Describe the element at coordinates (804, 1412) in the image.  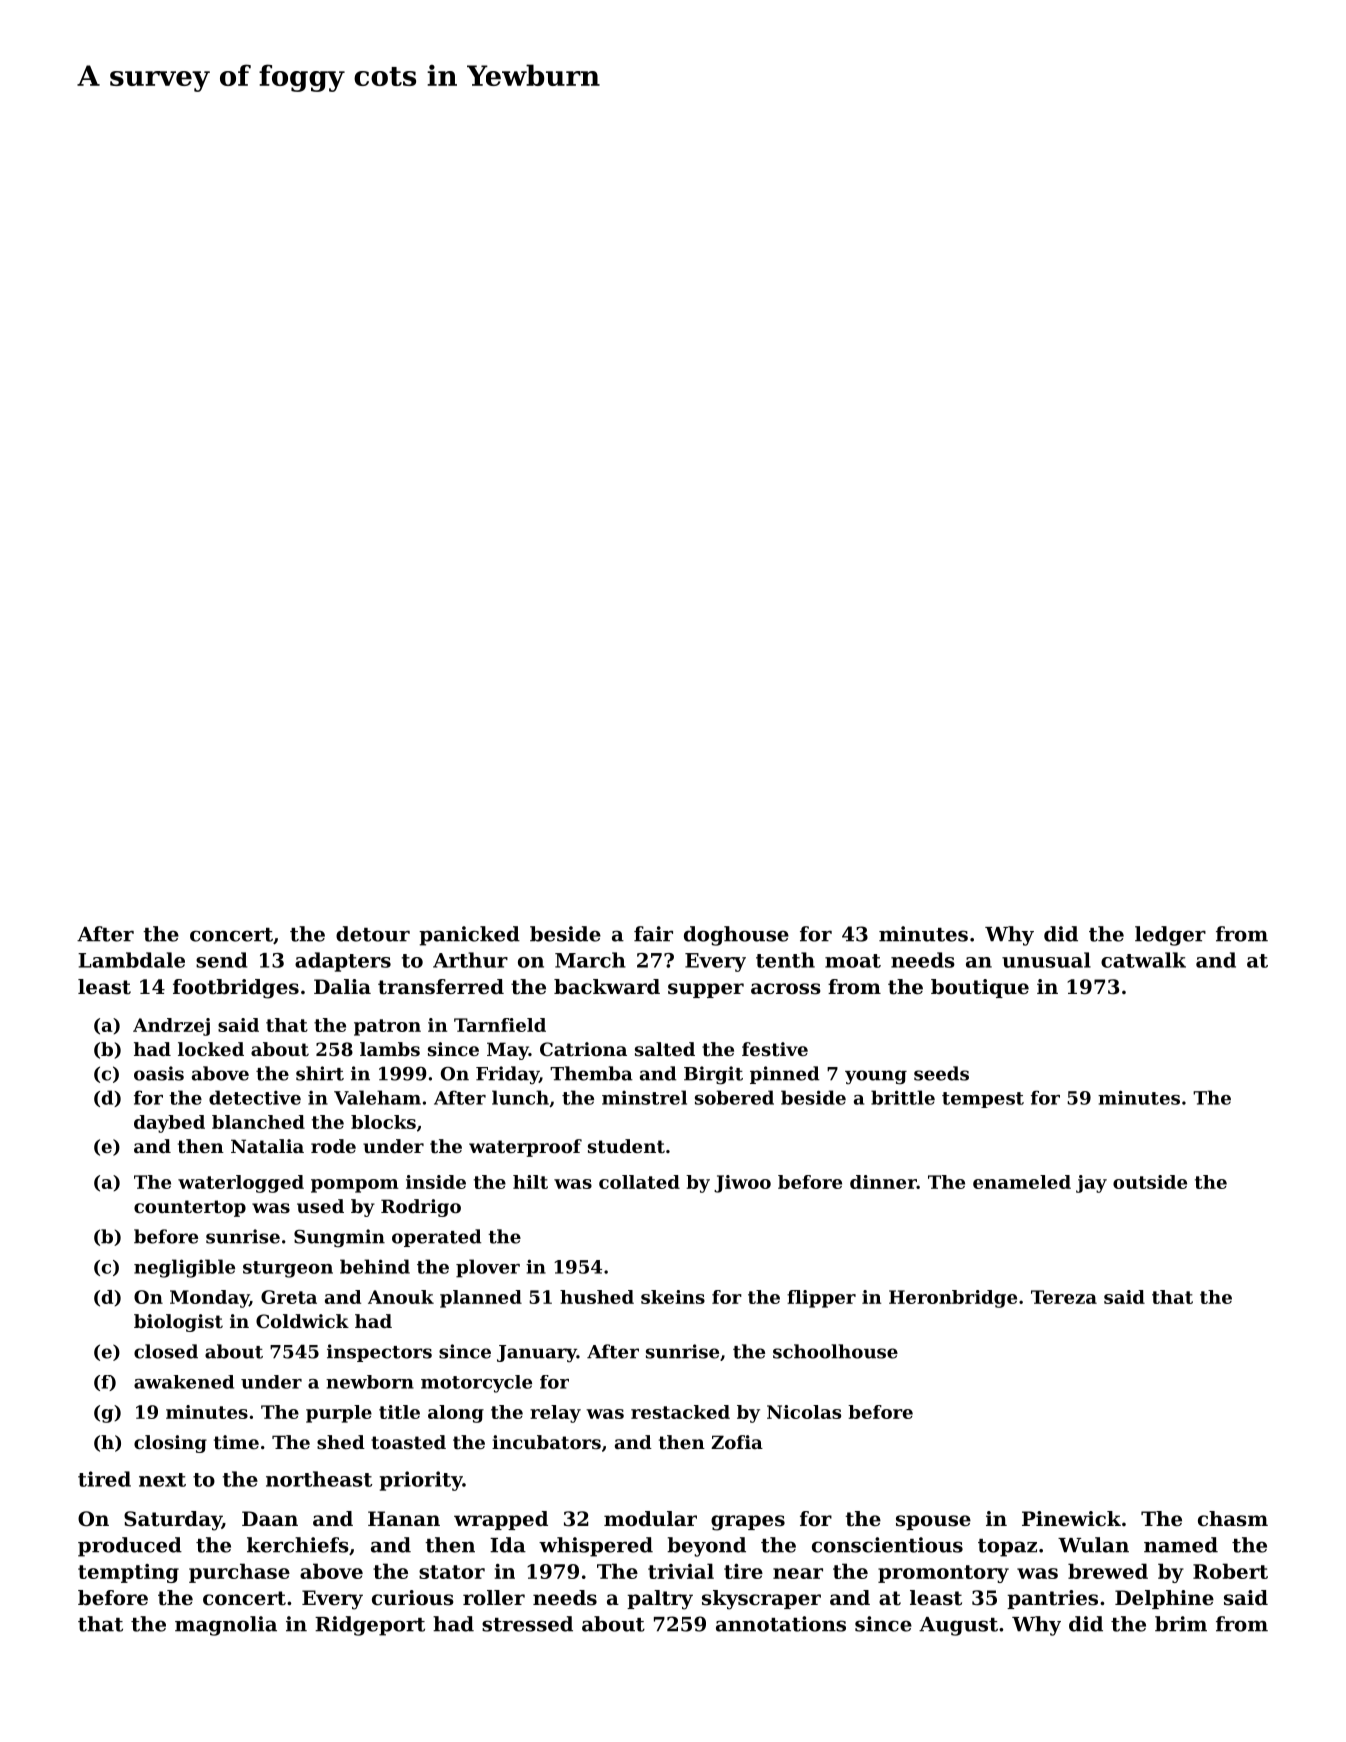
I see `Nicolas` at that location.
